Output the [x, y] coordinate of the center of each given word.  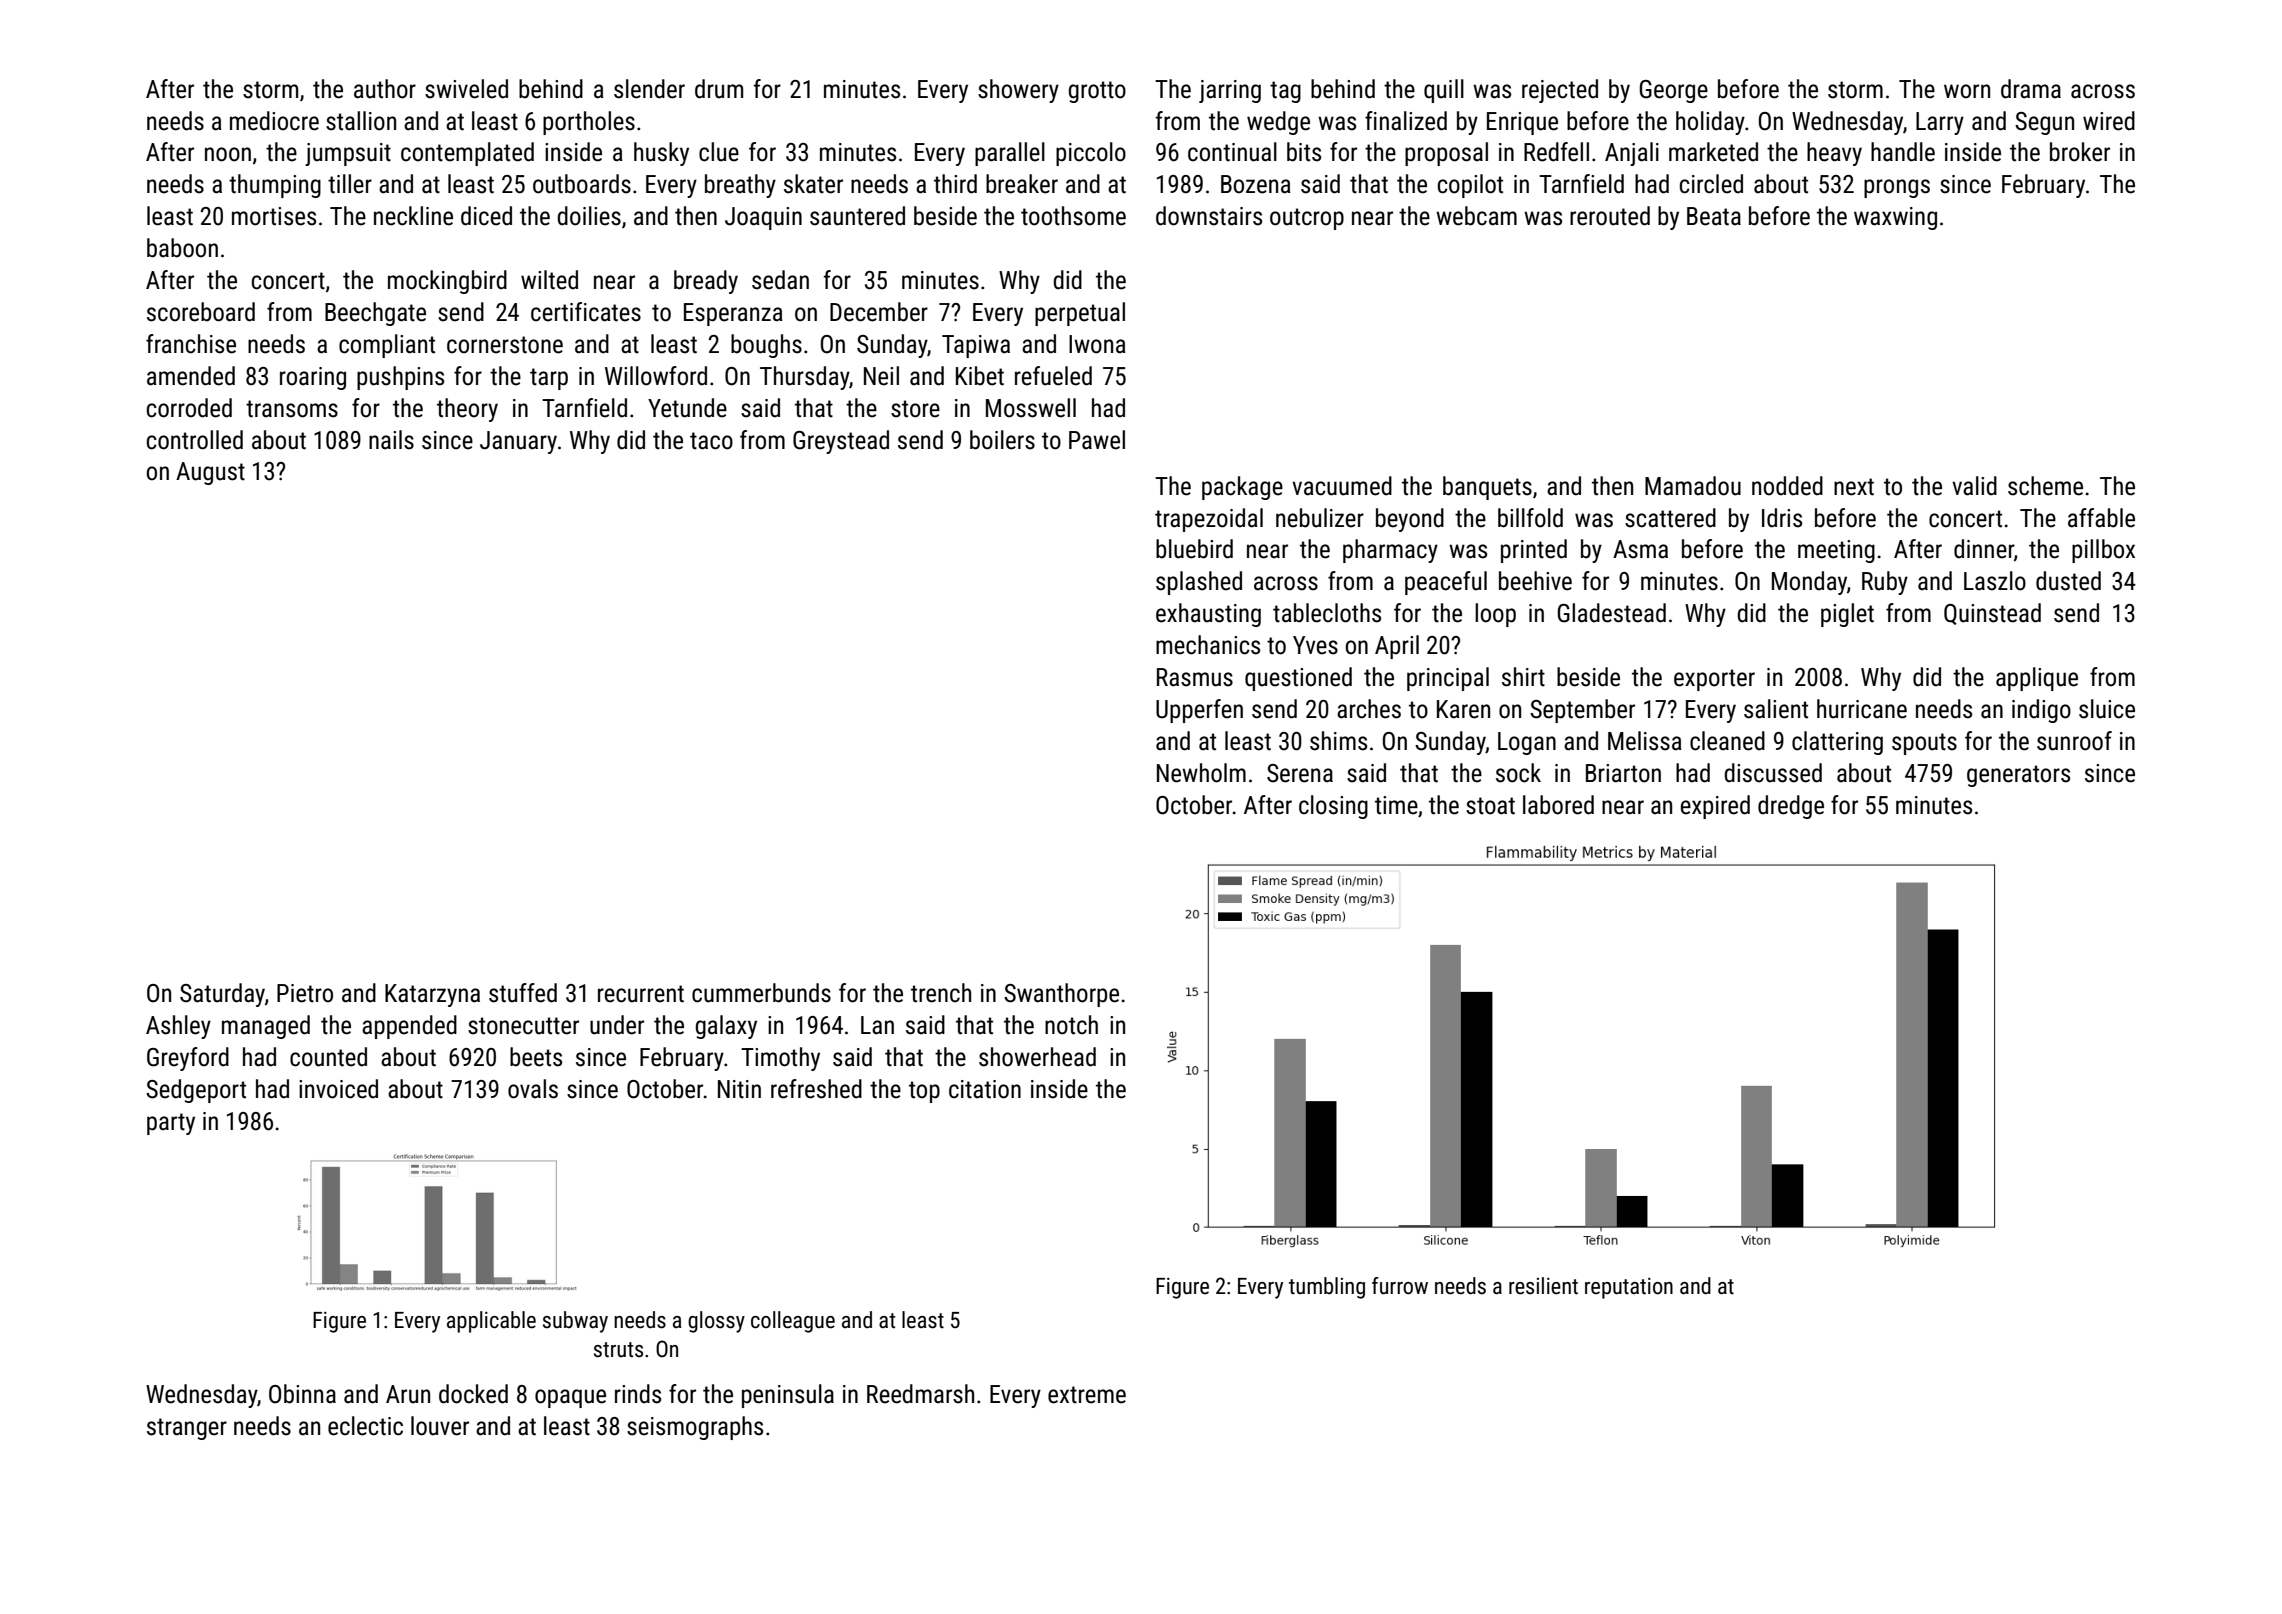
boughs [766, 346]
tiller [350, 184]
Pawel [1097, 440]
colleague [793, 1322]
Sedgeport [196, 1091]
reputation [1629, 1288]
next [1854, 487]
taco [711, 441]
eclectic [365, 1426]
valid [1974, 486]
